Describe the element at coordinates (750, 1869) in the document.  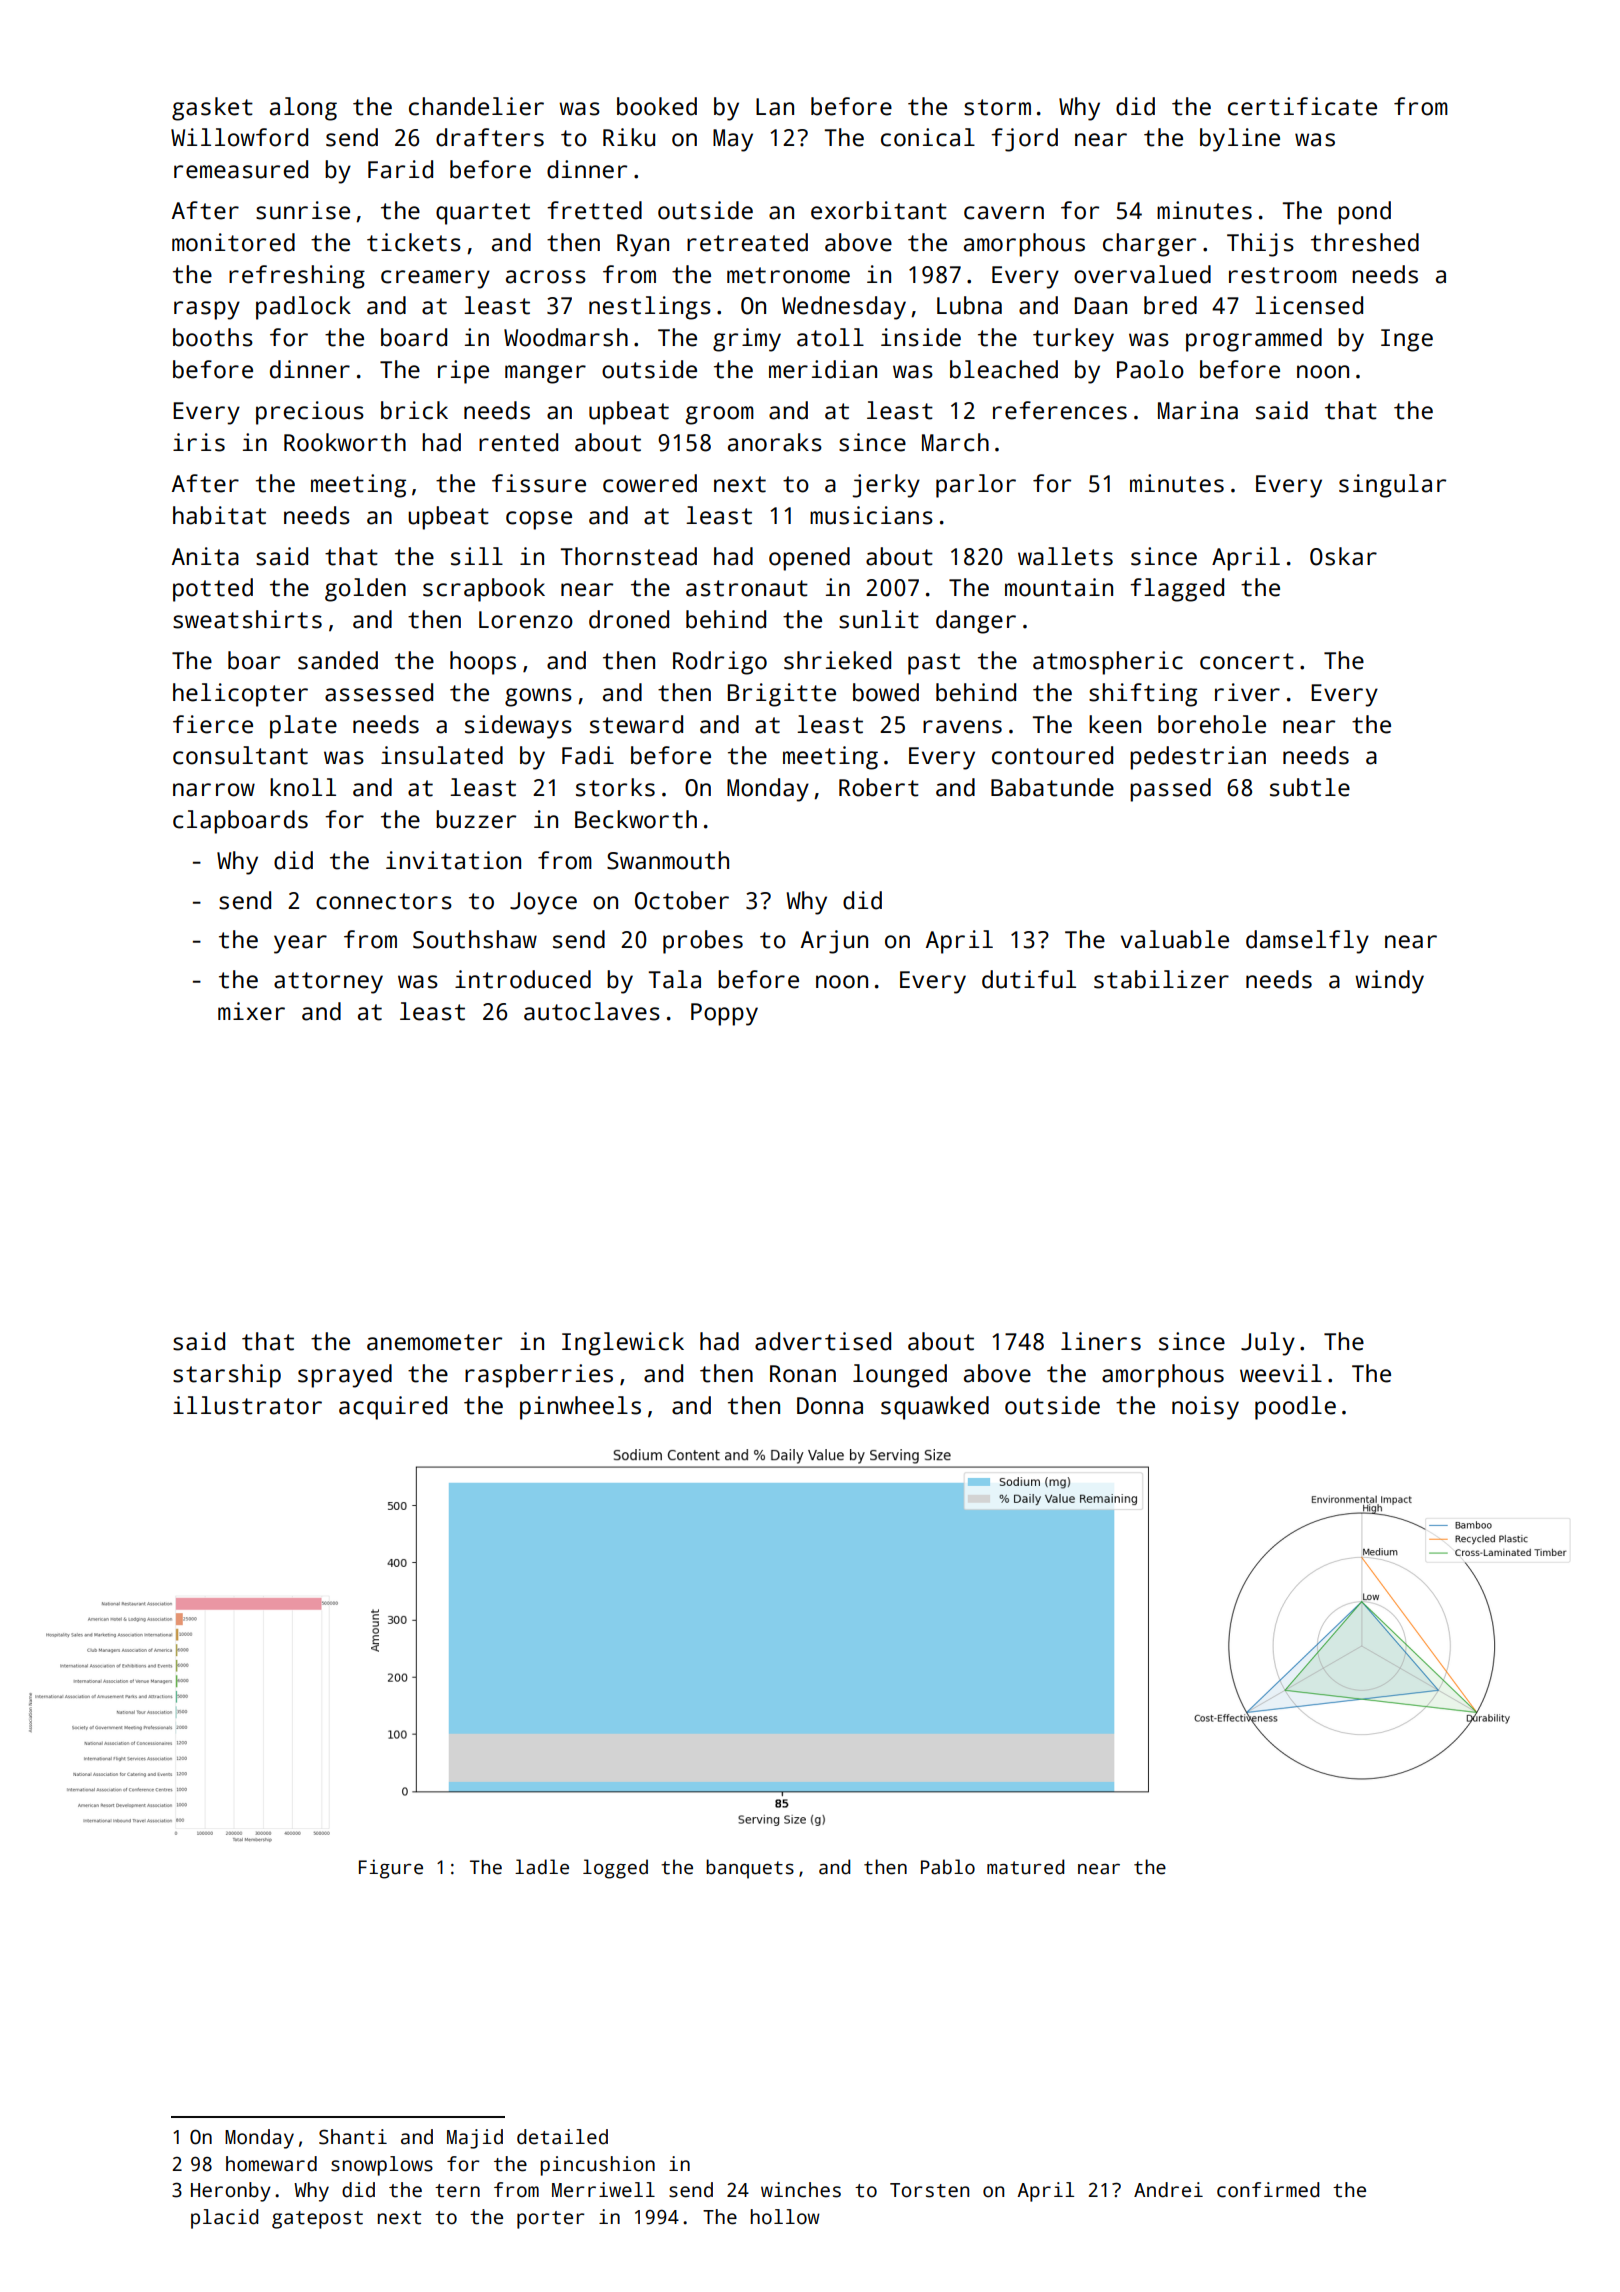
I see `banquets` at that location.
